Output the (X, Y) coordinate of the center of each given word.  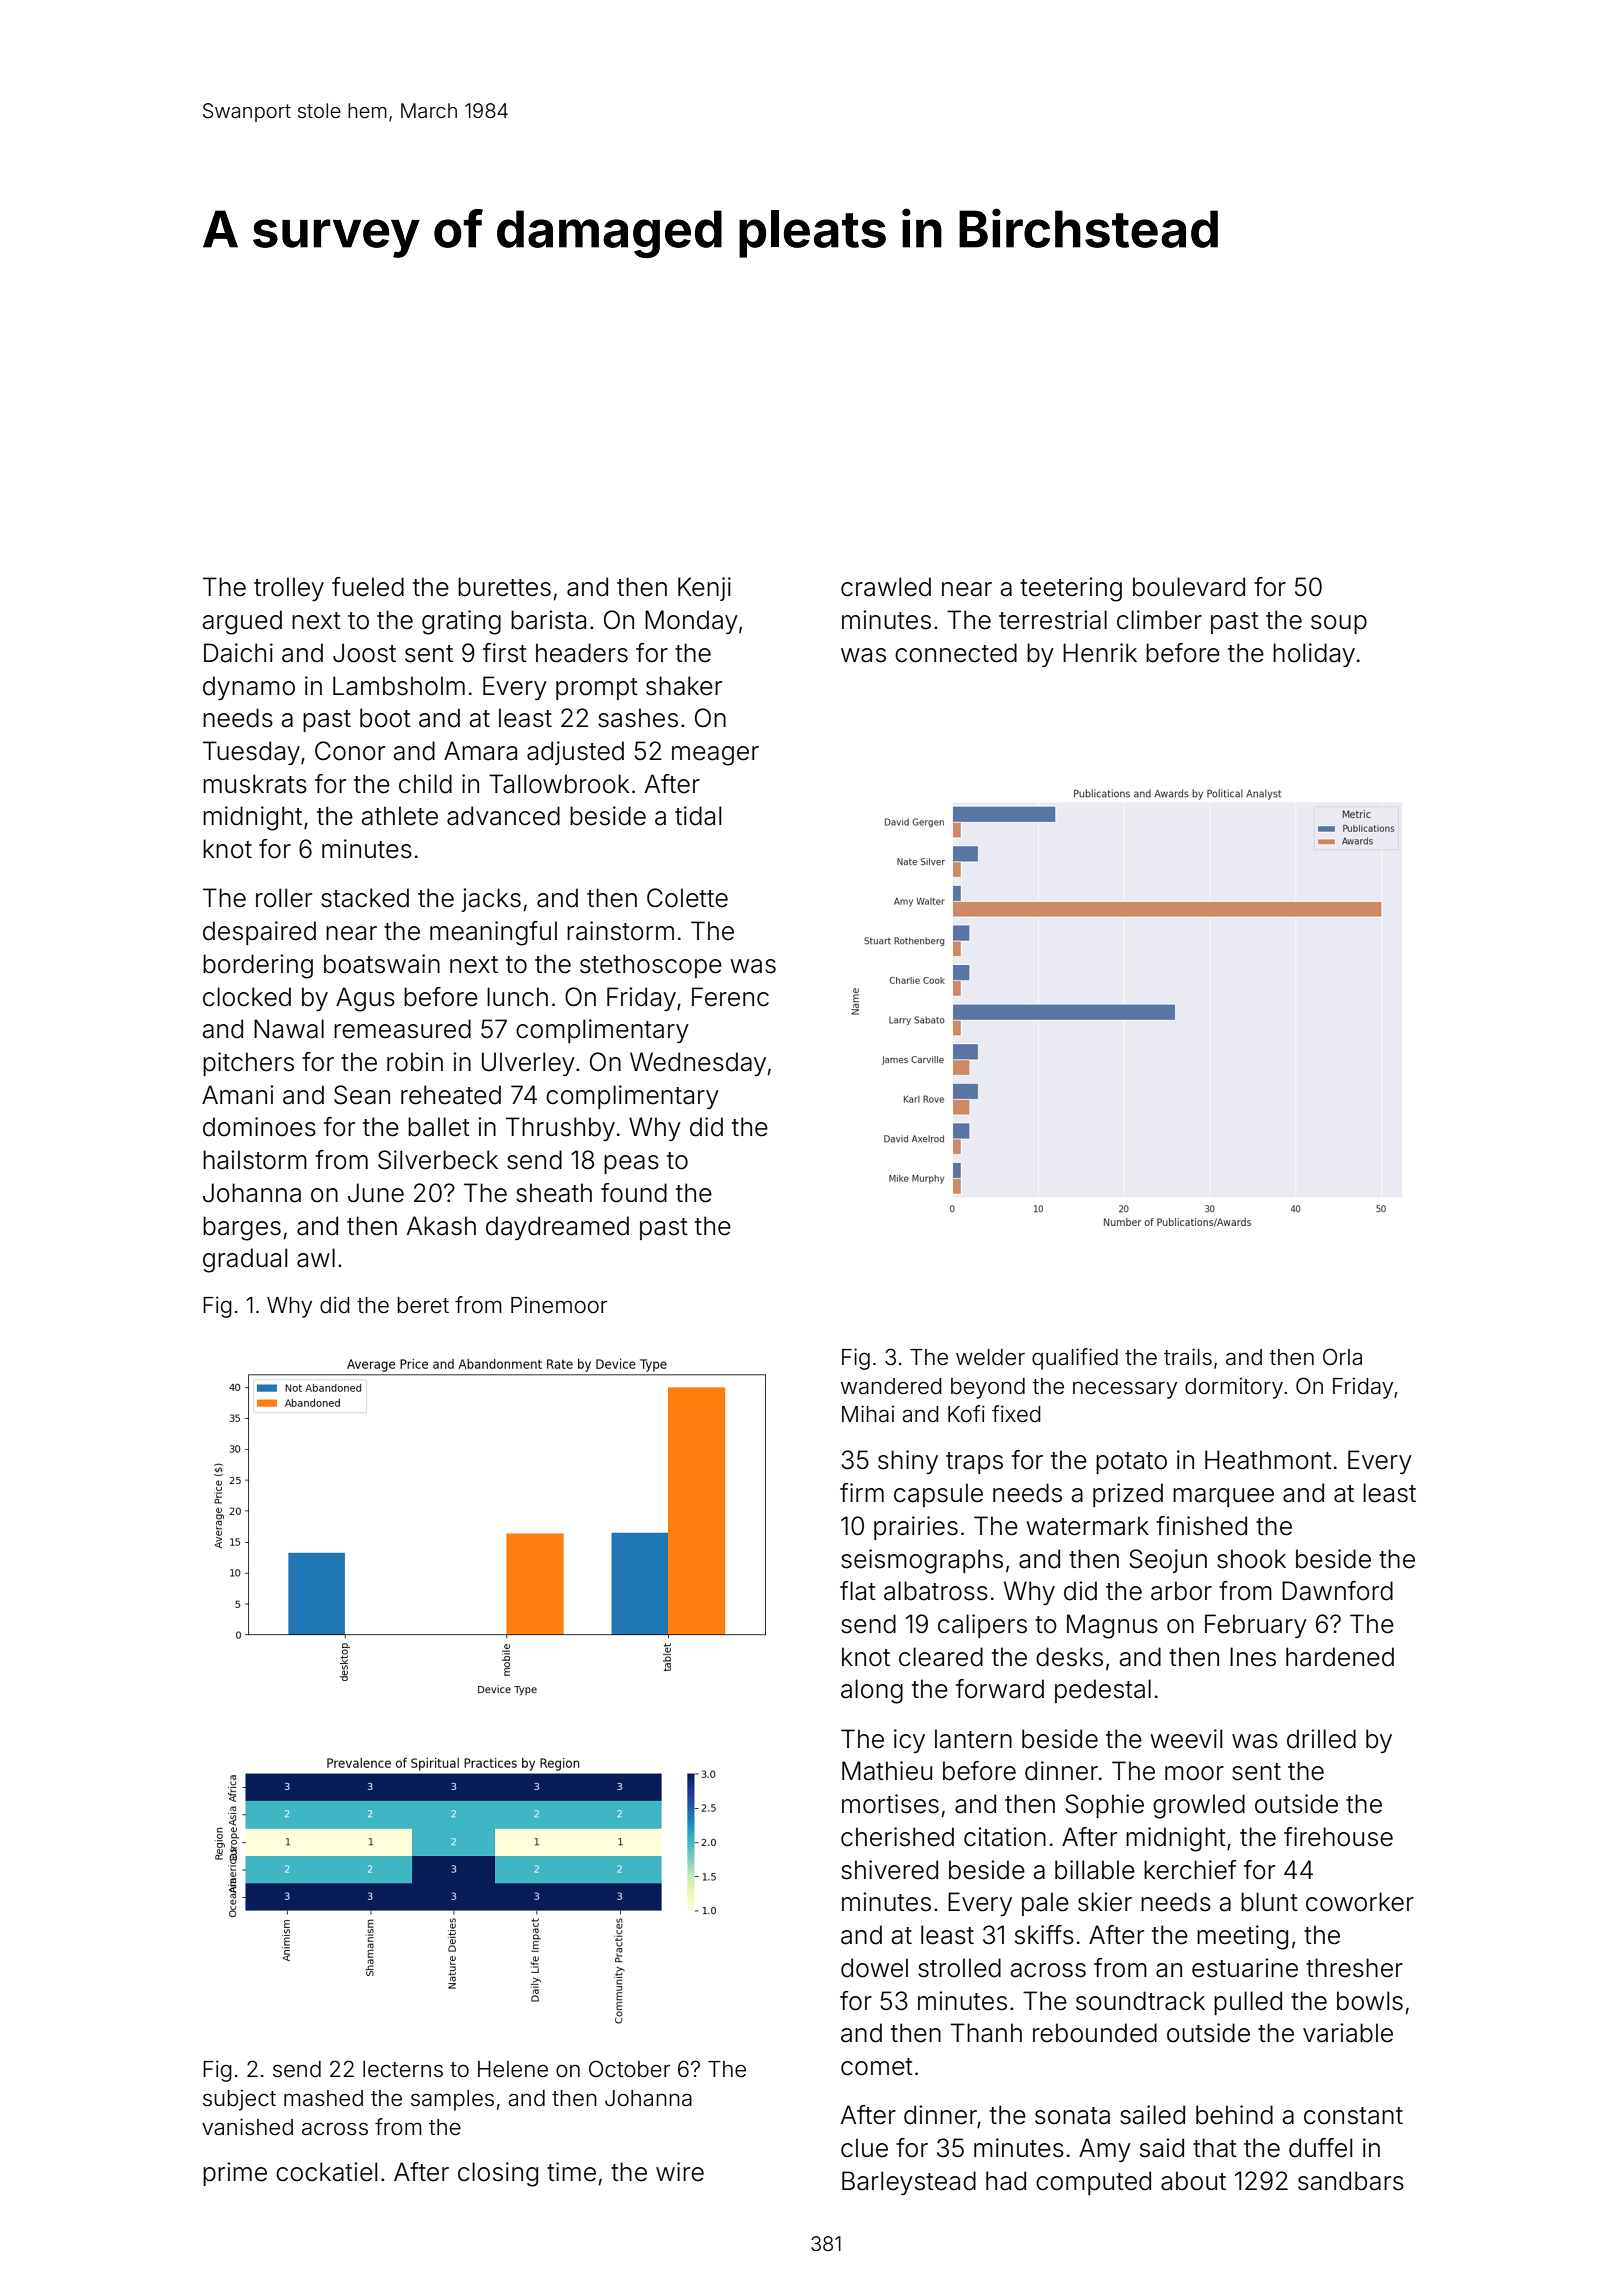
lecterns (403, 2069)
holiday (1314, 655)
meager (715, 756)
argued (242, 622)
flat (858, 1591)
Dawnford (1337, 1591)
